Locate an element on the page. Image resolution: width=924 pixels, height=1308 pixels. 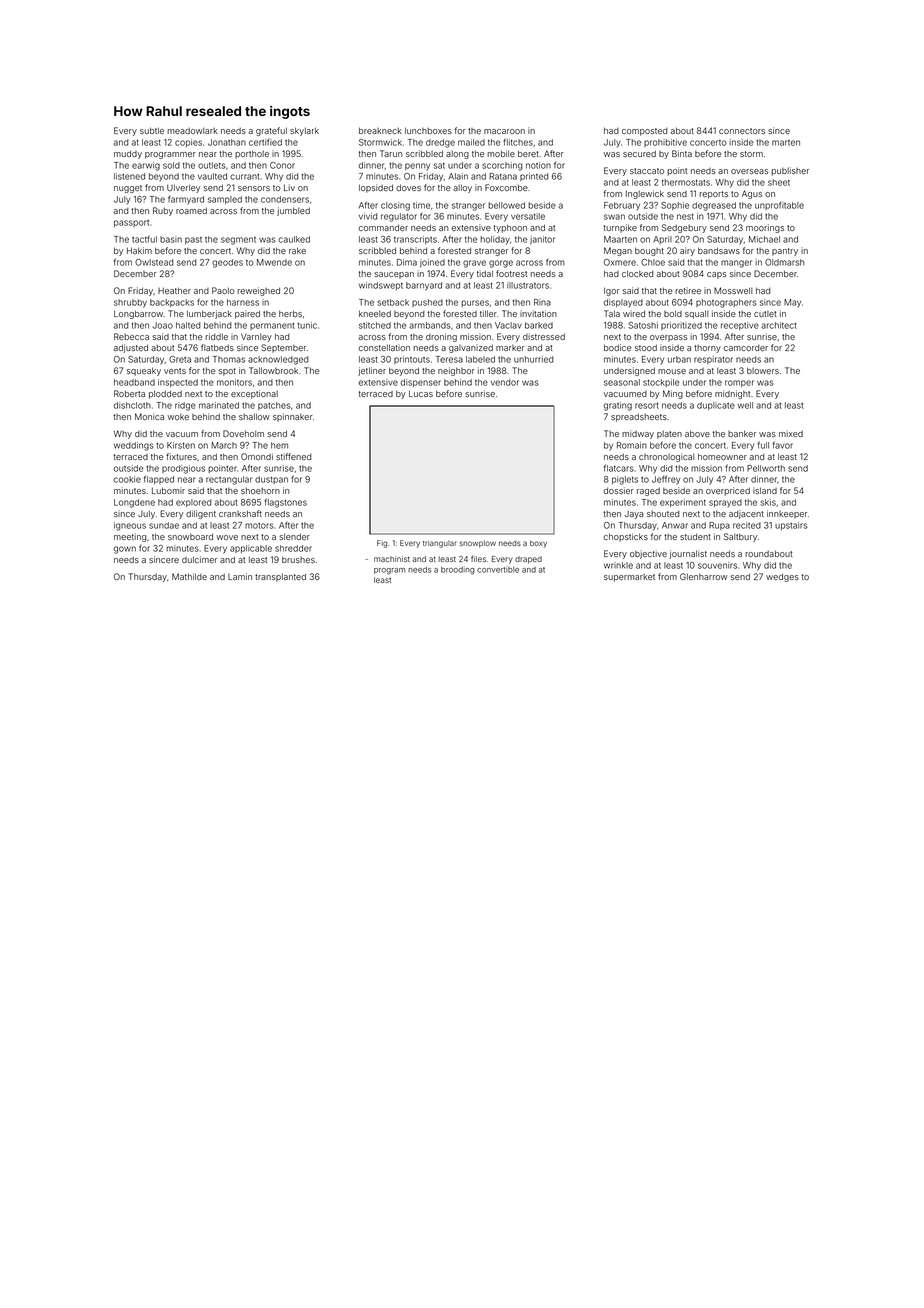
connectors is located at coordinates (742, 131).
